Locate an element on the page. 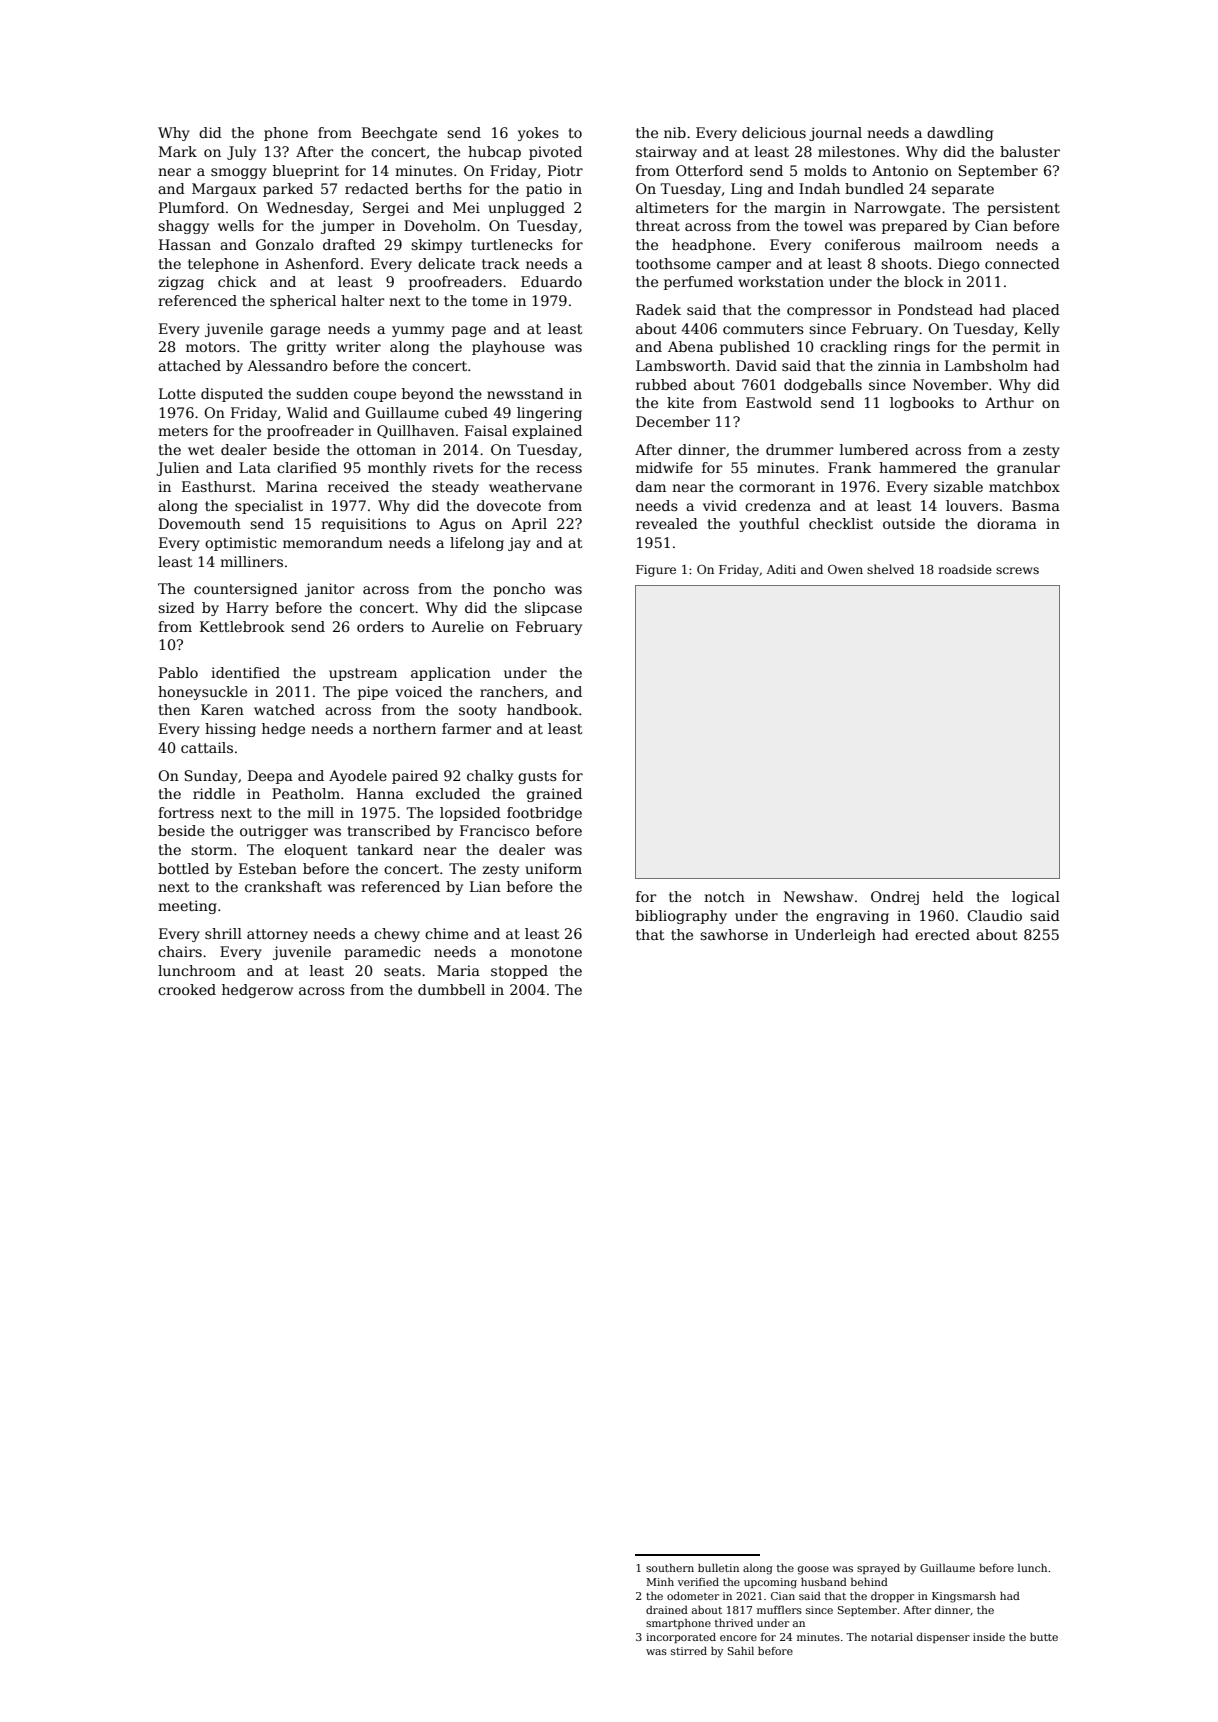  monotone is located at coordinates (546, 952).
